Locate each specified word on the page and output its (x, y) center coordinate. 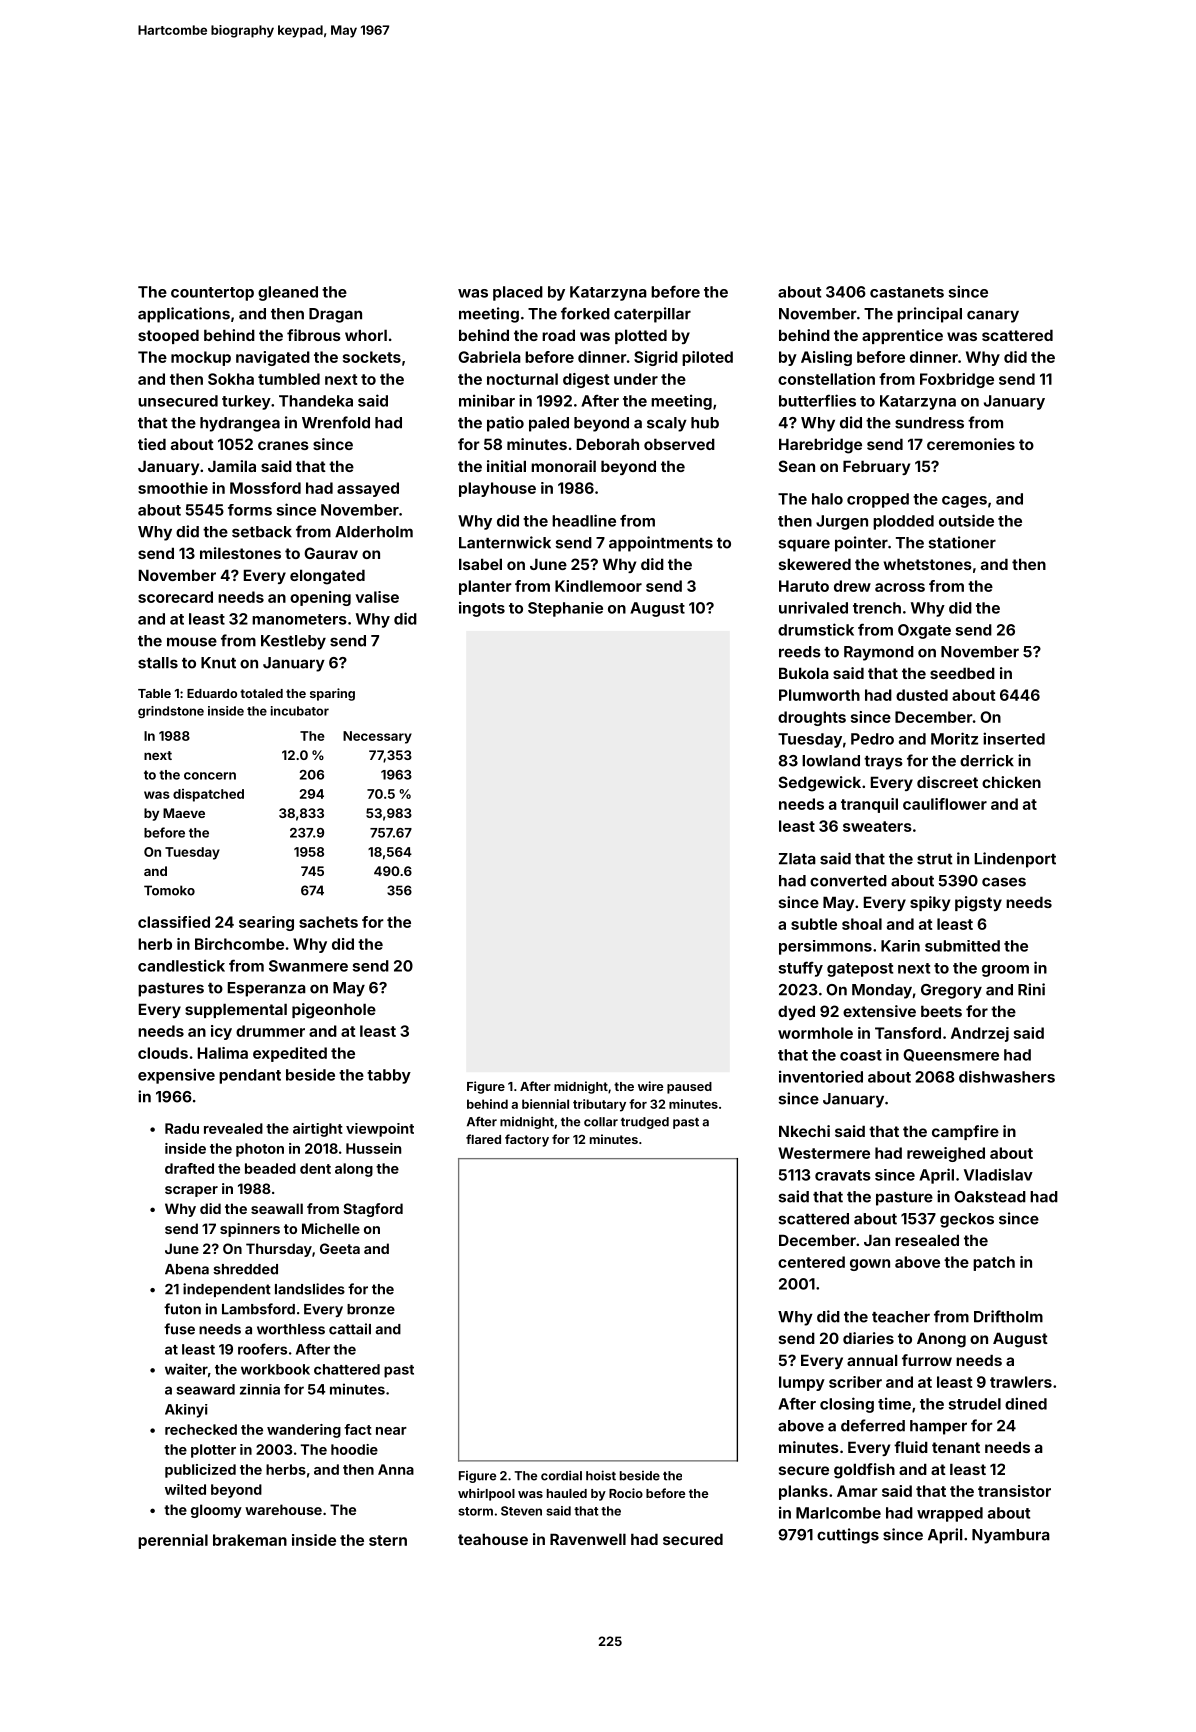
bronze (371, 1309)
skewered (815, 564)
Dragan (335, 315)
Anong (941, 1340)
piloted (707, 358)
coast (861, 1055)
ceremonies (971, 444)
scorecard (175, 597)
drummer (270, 1031)
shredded (245, 1269)
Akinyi (186, 1411)
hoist (601, 1475)
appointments (661, 544)
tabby (389, 1076)
